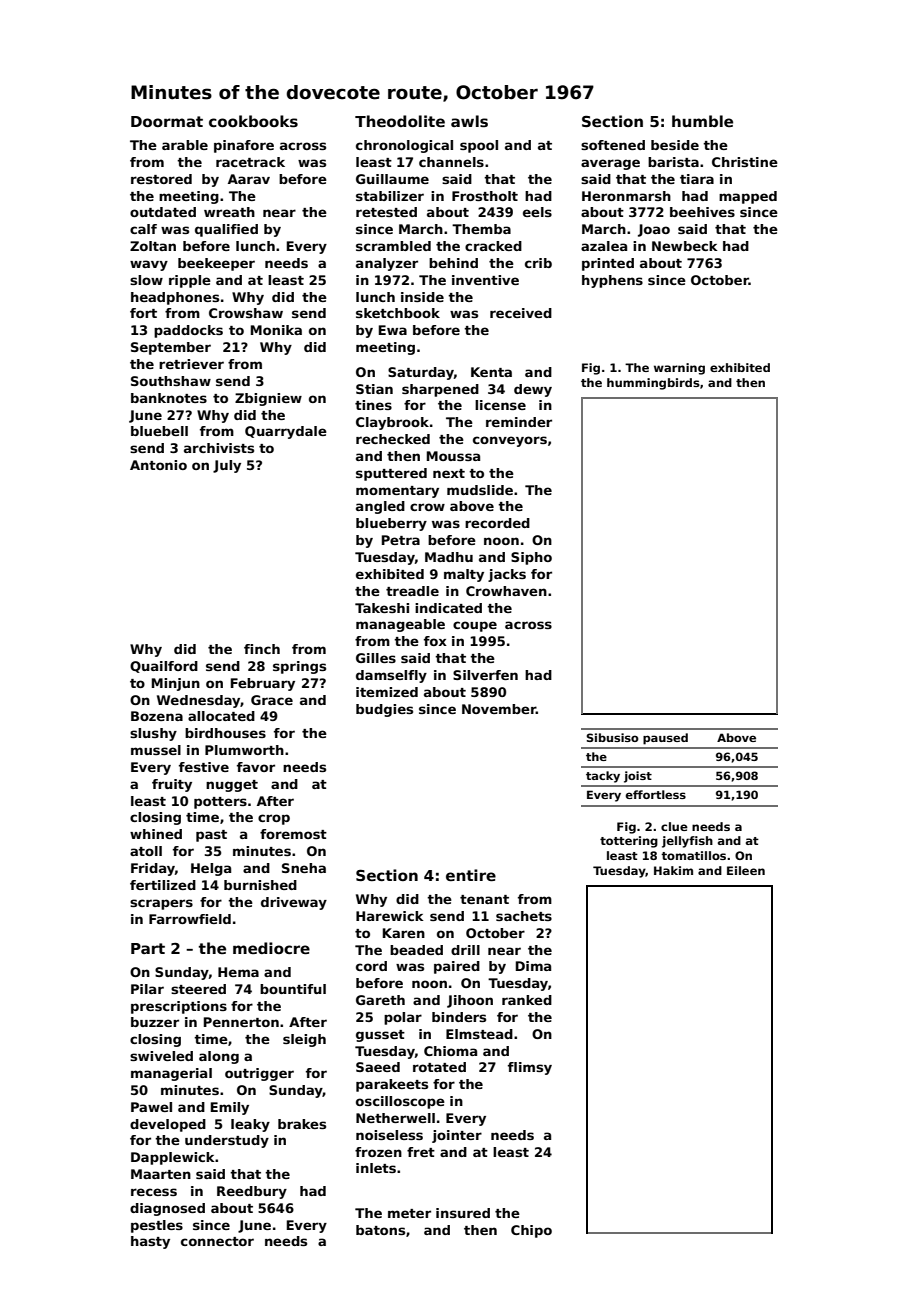  What do you see at coordinates (702, 121) in the screenshot?
I see `humble` at bounding box center [702, 121].
